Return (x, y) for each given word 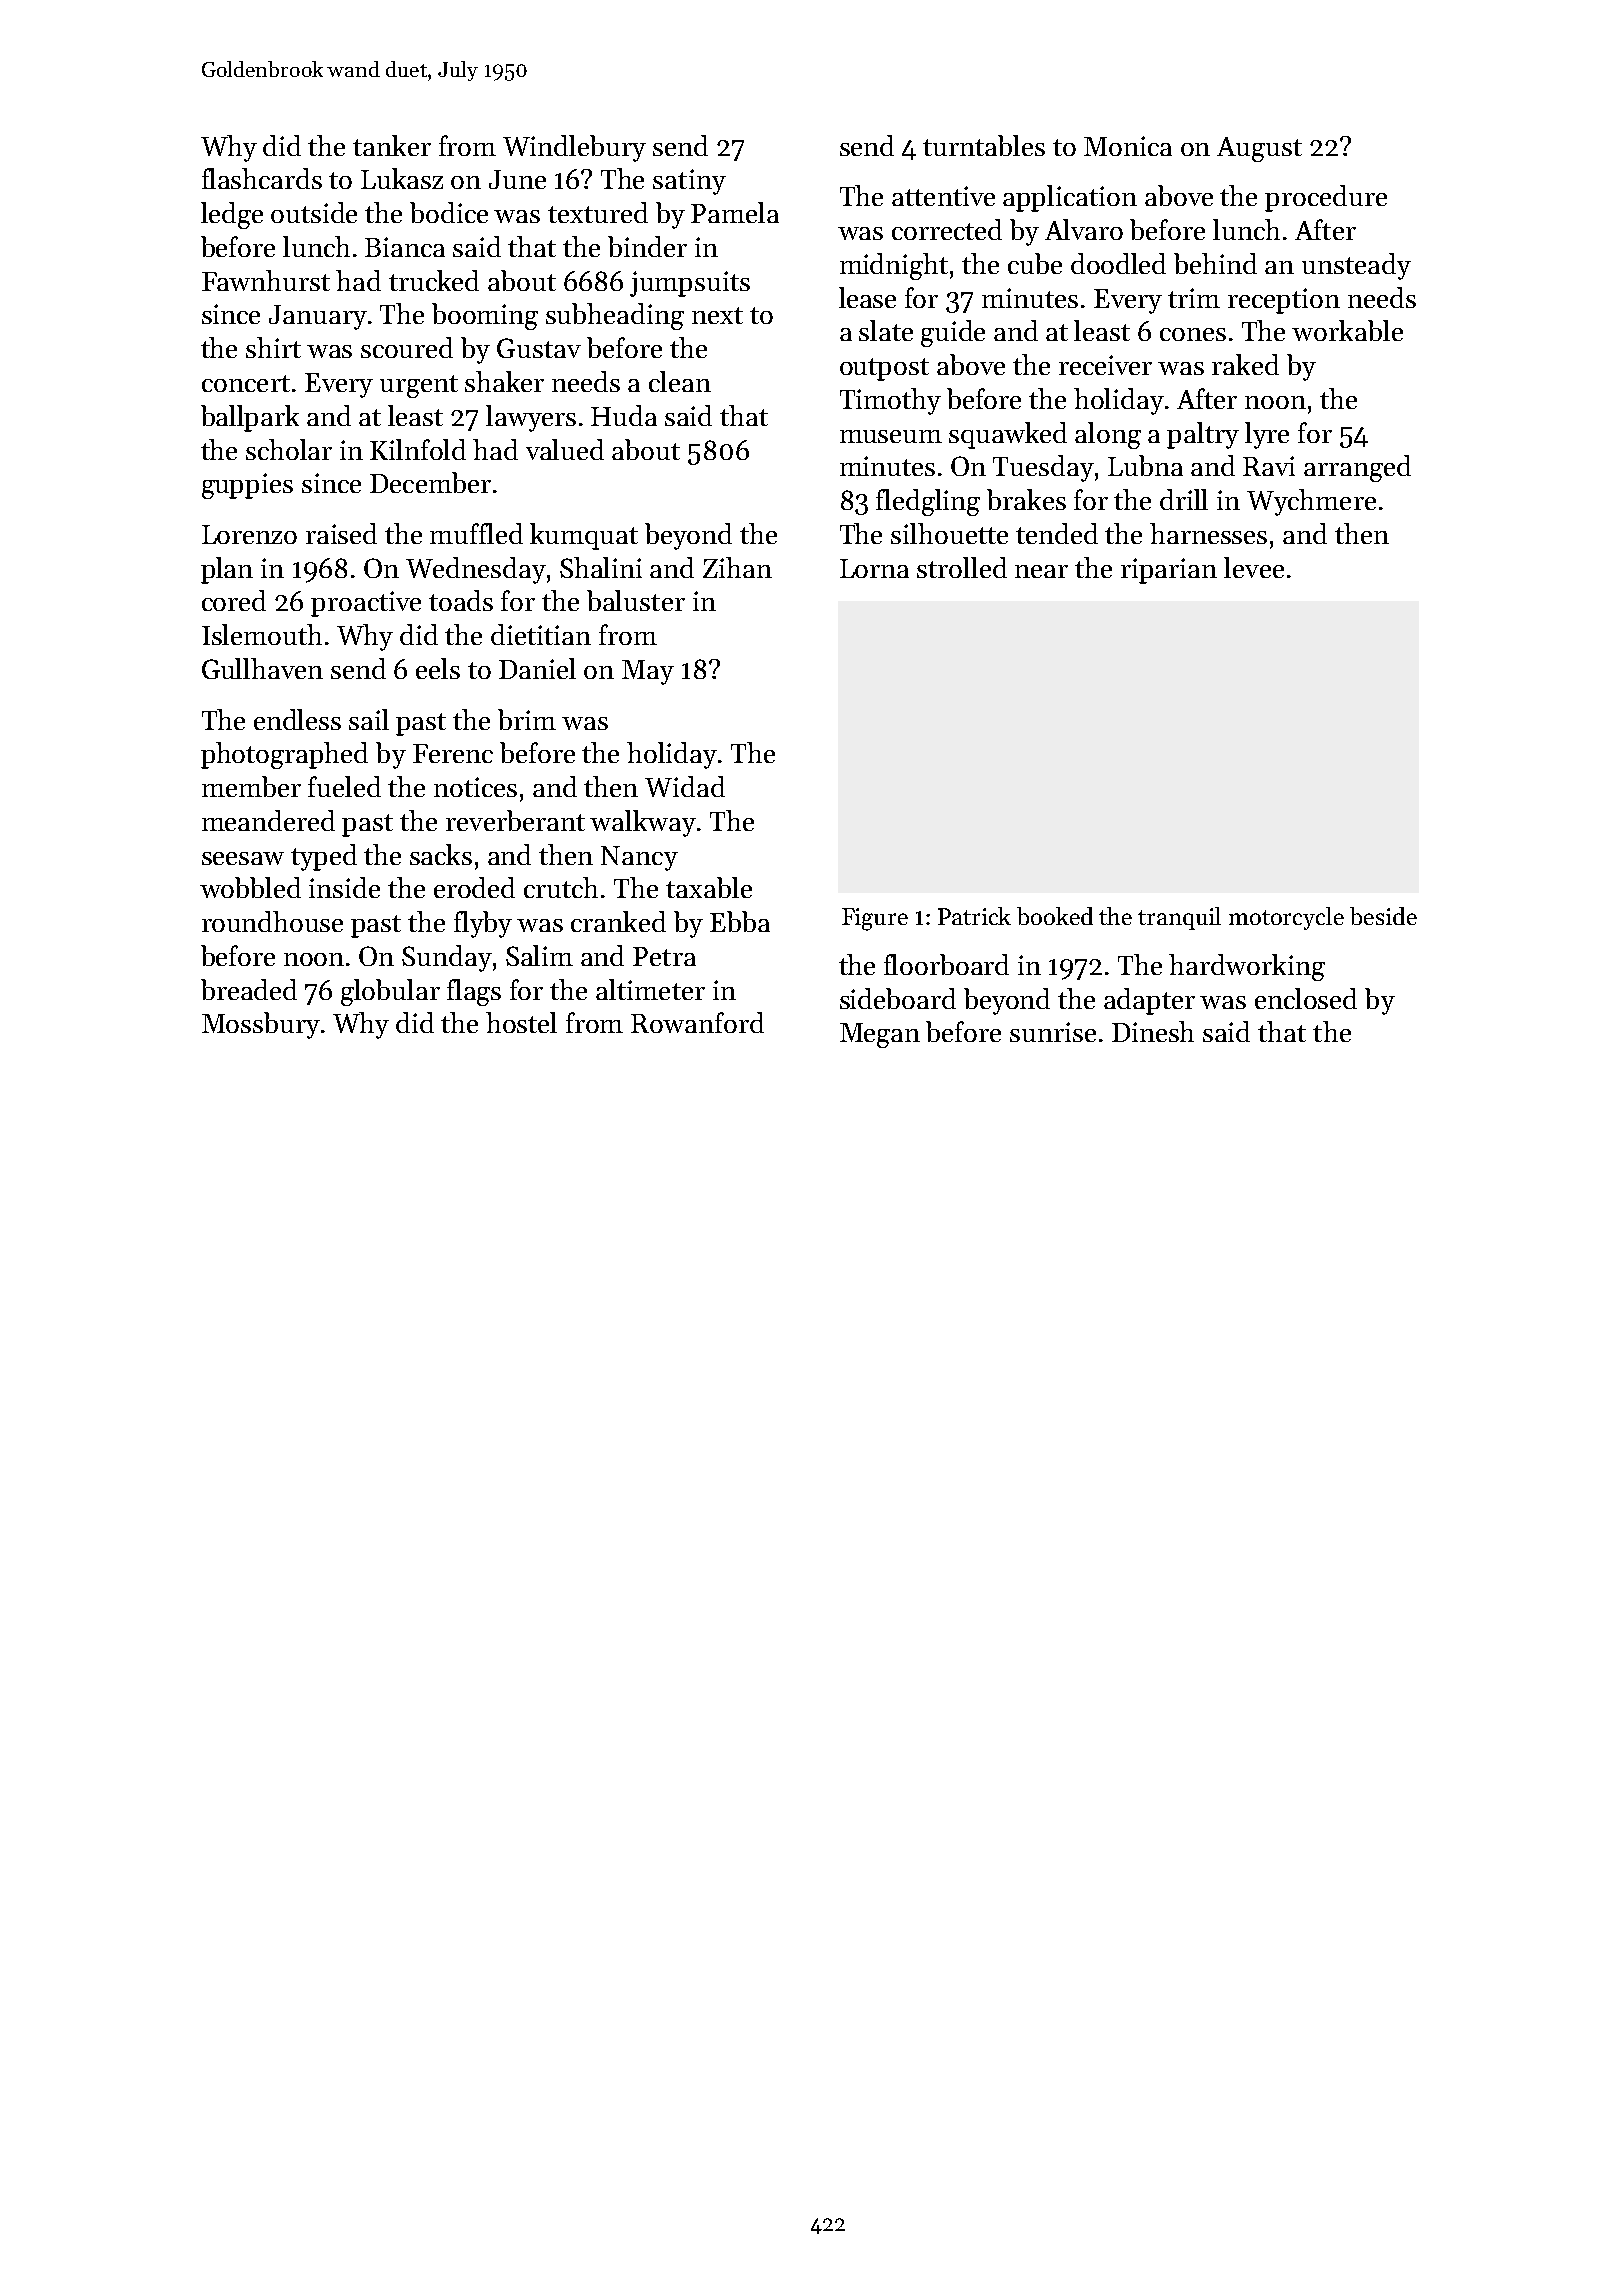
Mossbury (261, 1025)
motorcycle (1286, 918)
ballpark (250, 418)
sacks (441, 854)
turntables (984, 145)
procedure (1326, 198)
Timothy (890, 401)
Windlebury (574, 148)
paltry (1203, 435)
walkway (643, 823)
